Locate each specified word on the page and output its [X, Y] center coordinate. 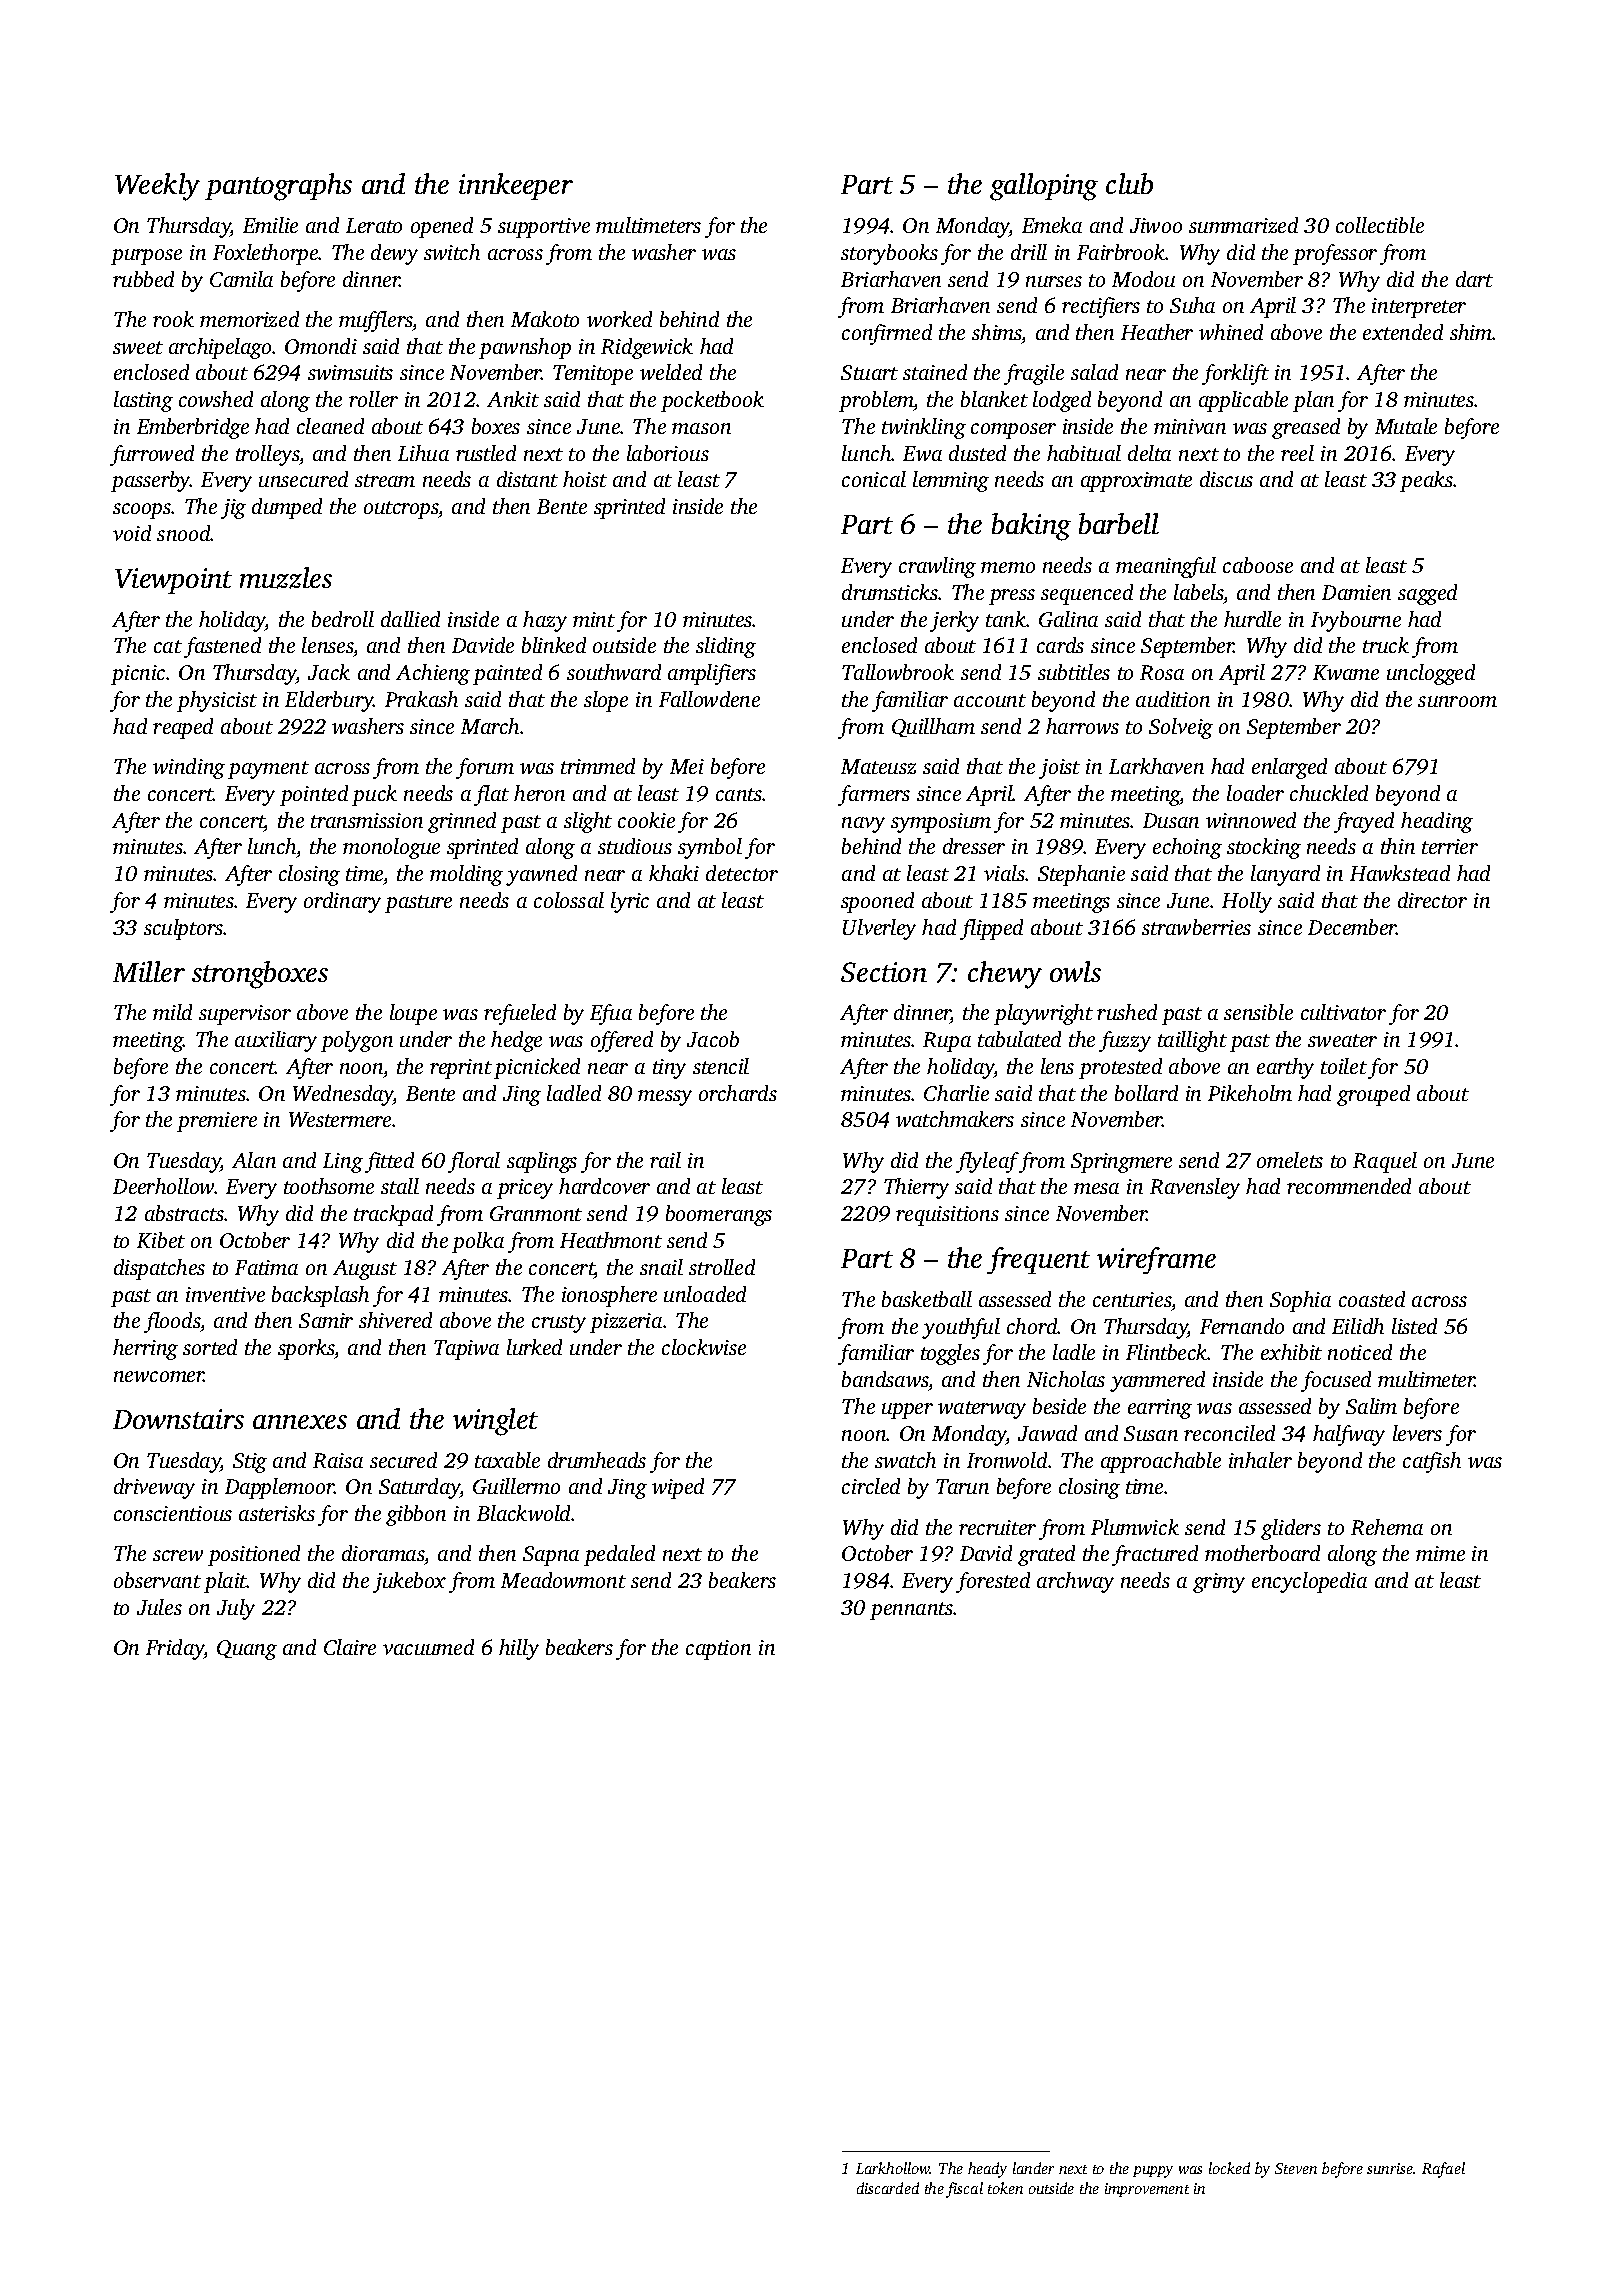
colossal [569, 900]
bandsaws [885, 1379]
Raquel [1385, 1162]
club [1129, 183]
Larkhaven [1156, 766]
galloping [1044, 187]
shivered [395, 1320]
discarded [888, 2188]
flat [491, 795]
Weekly [157, 187]
